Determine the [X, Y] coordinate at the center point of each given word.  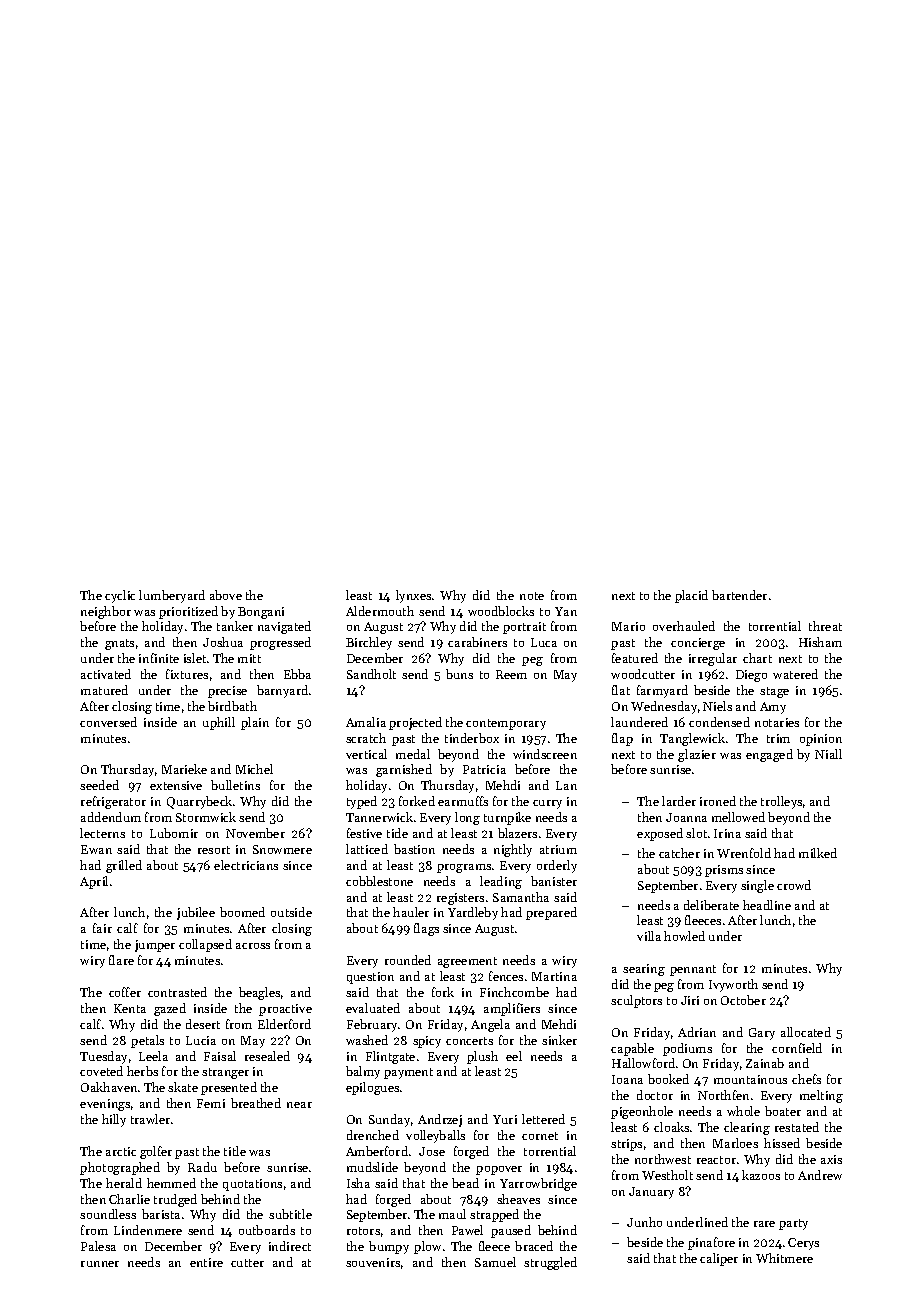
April [94, 882]
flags [426, 929]
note [532, 596]
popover [499, 1170]
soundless [108, 1214]
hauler [411, 912]
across [253, 946]
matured [104, 690]
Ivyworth [733, 985]
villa [649, 936]
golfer [156, 1152]
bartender [739, 595]
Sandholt [371, 674]
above [226, 595]
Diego [751, 676]
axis [831, 1159]
